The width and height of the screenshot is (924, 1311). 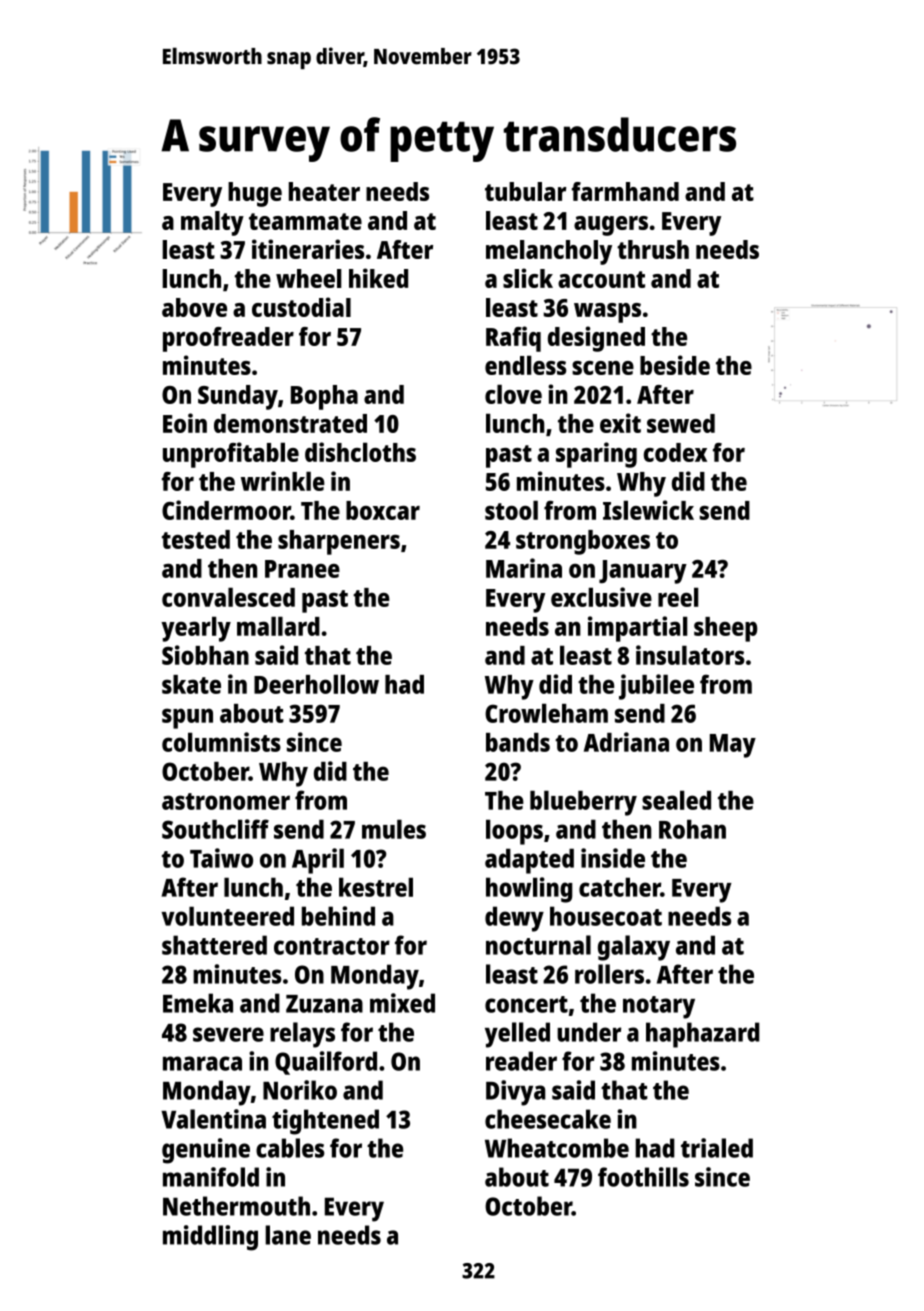 What do you see at coordinates (211, 1177) in the screenshot?
I see `manifold` at bounding box center [211, 1177].
